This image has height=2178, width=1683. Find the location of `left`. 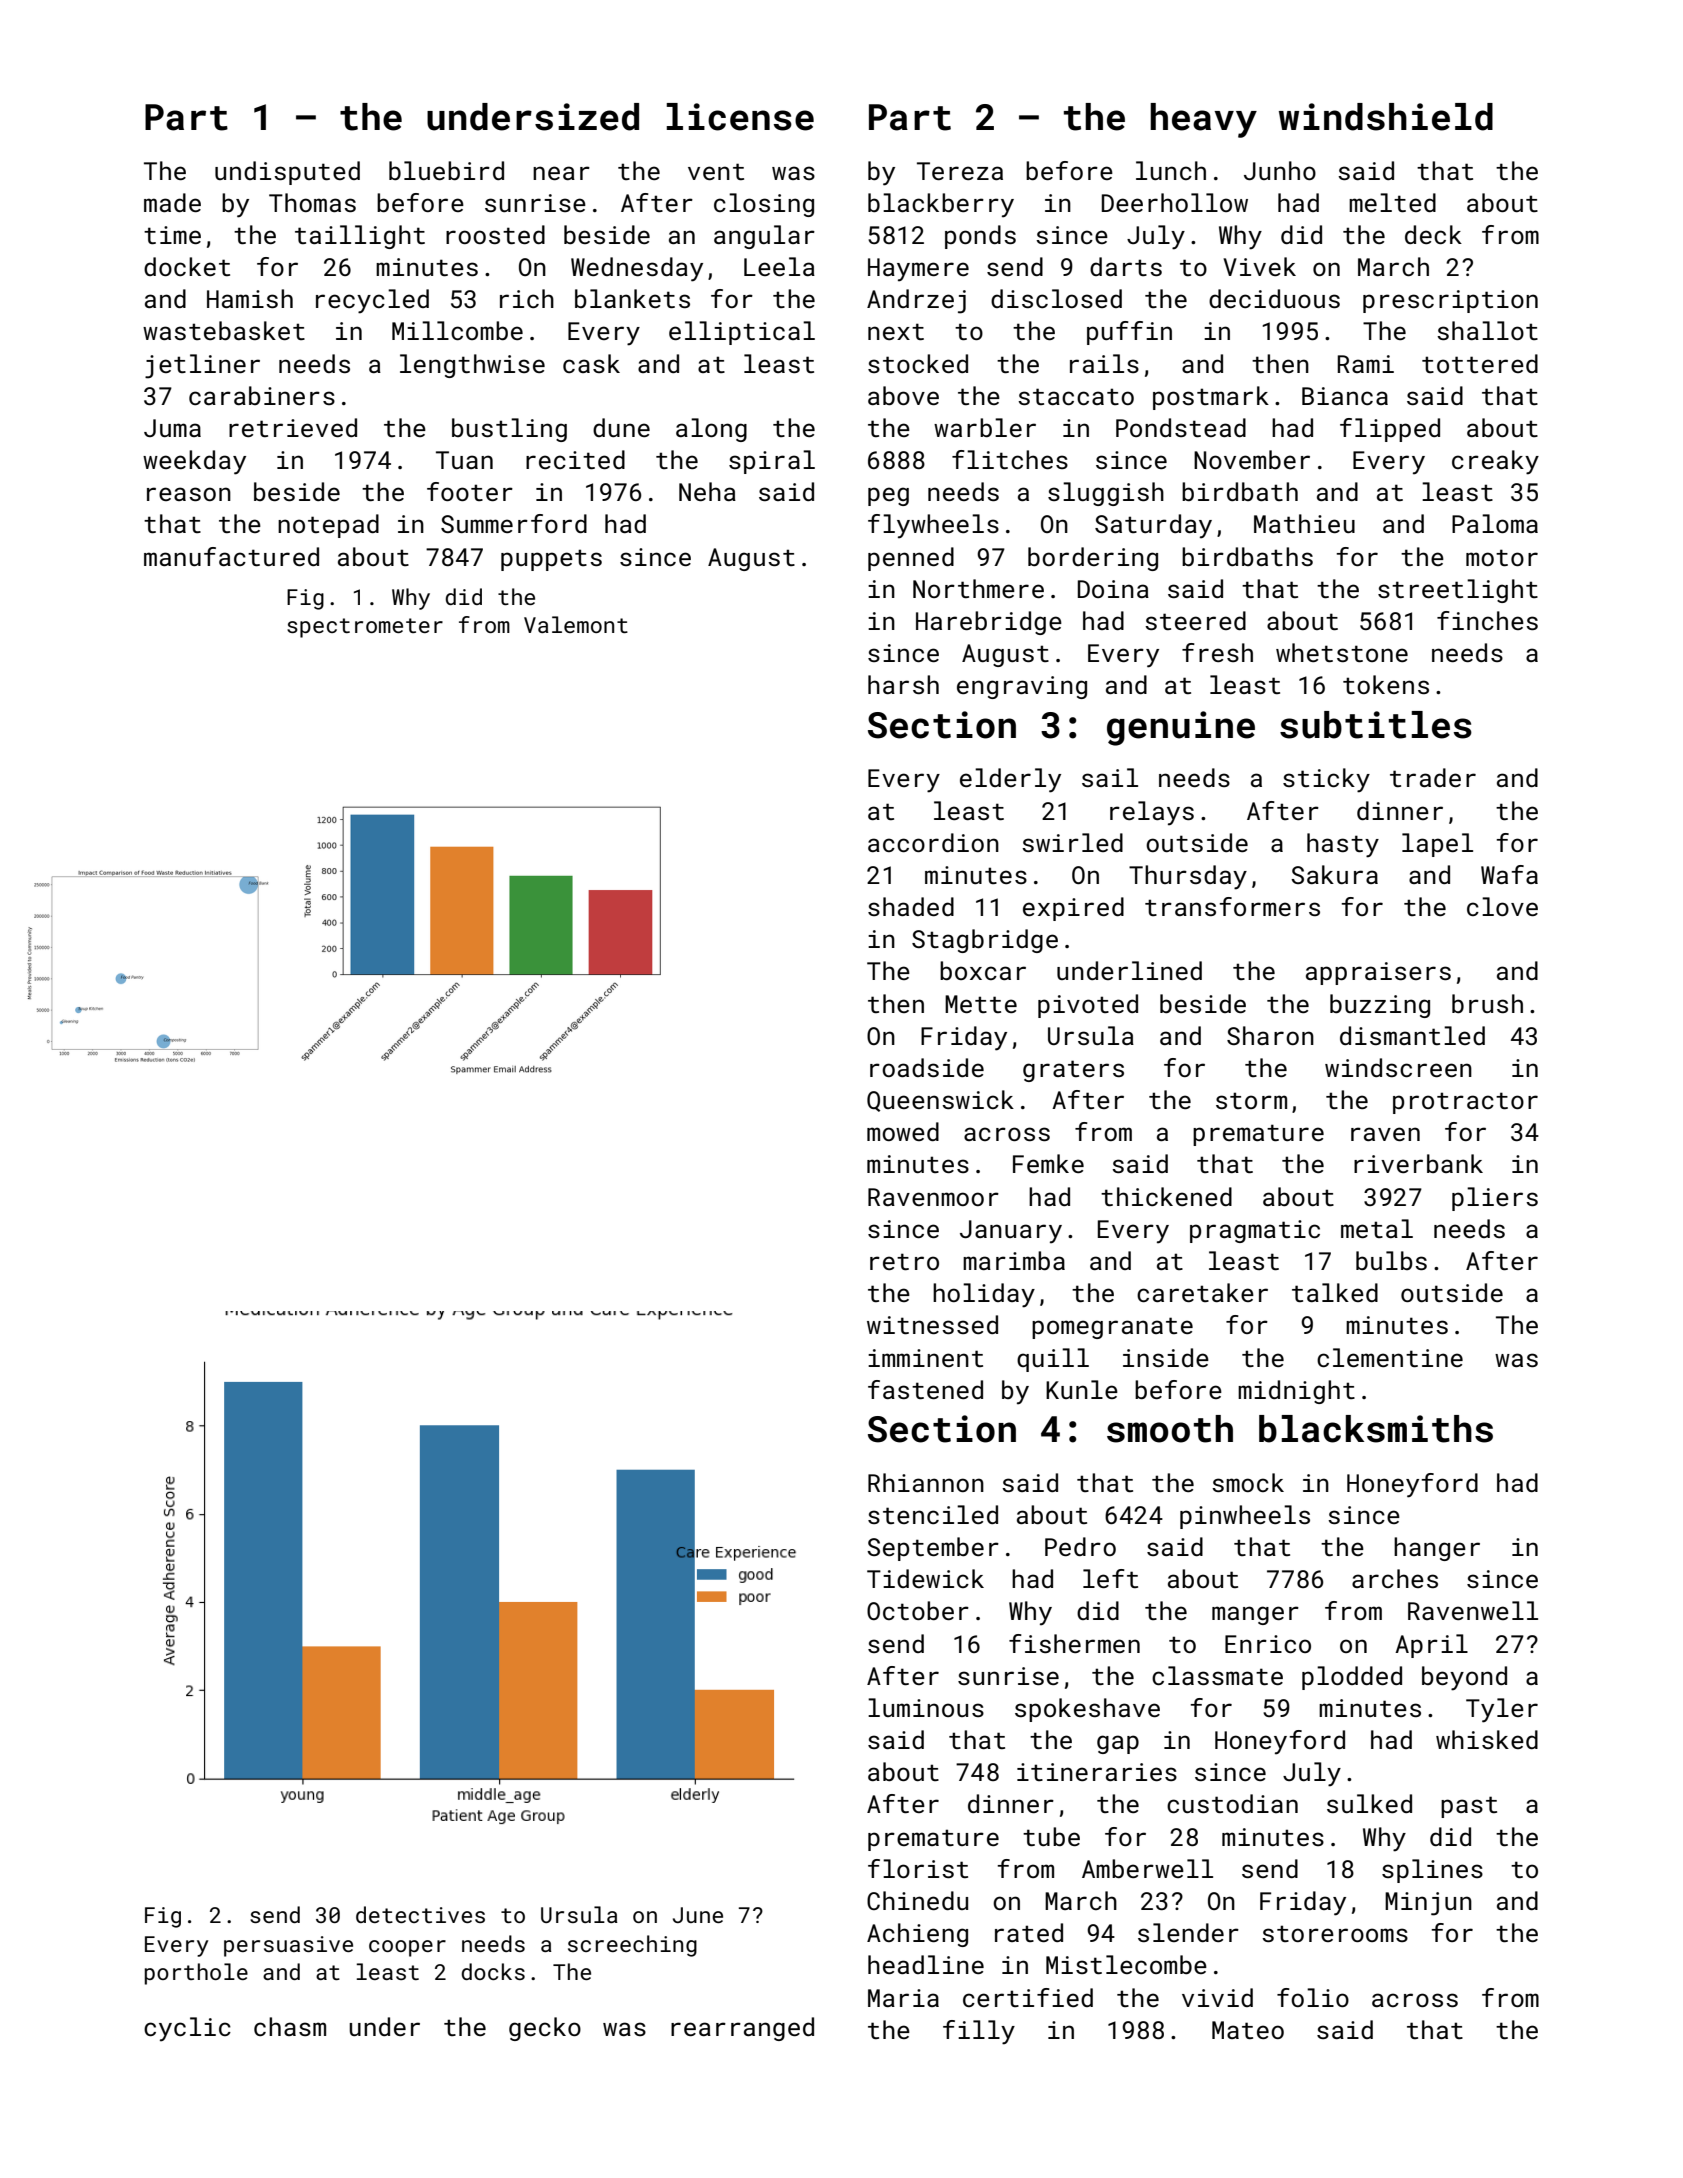

left is located at coordinates (1110, 1578).
